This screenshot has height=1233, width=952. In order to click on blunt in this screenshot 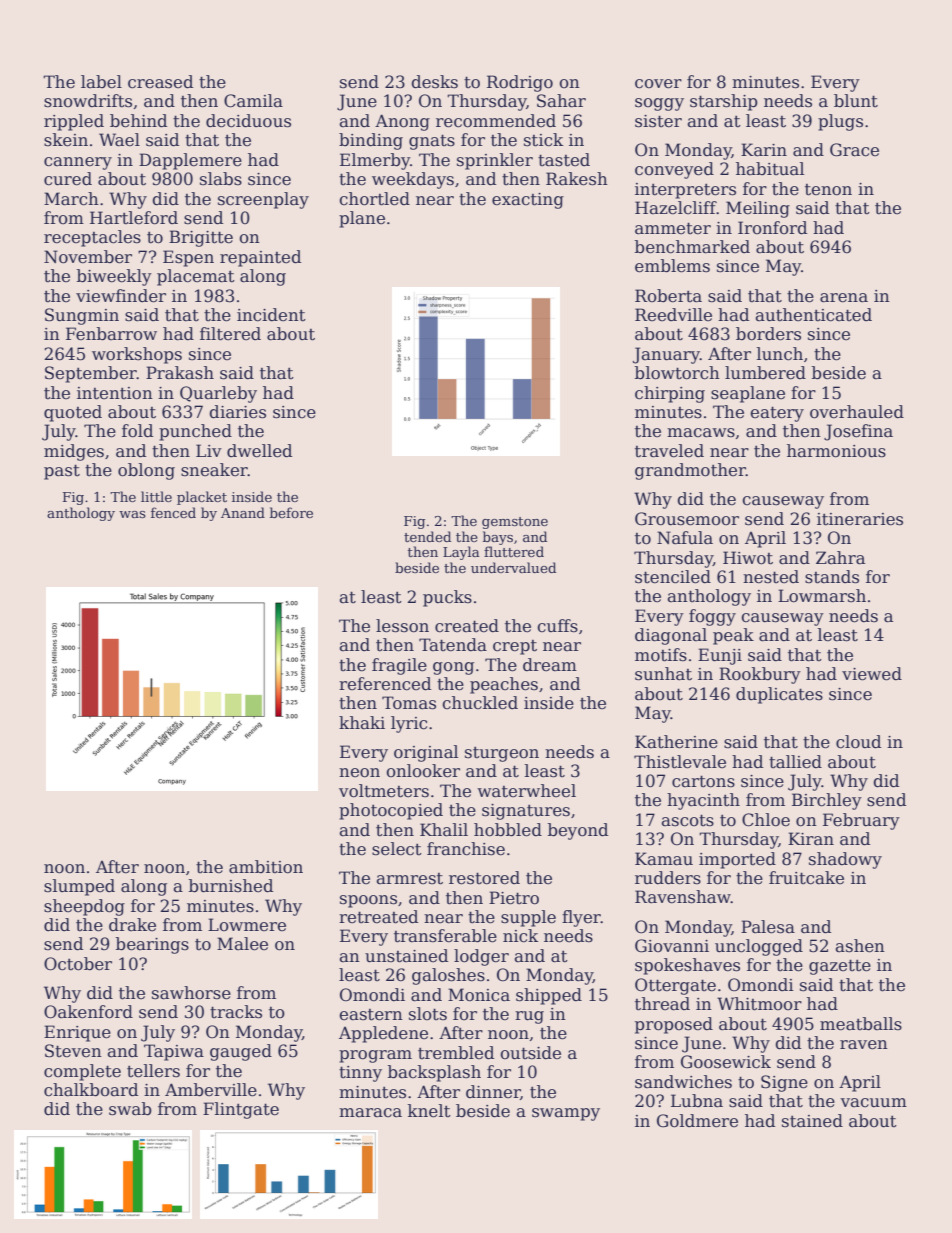, I will do `click(856, 101)`.
